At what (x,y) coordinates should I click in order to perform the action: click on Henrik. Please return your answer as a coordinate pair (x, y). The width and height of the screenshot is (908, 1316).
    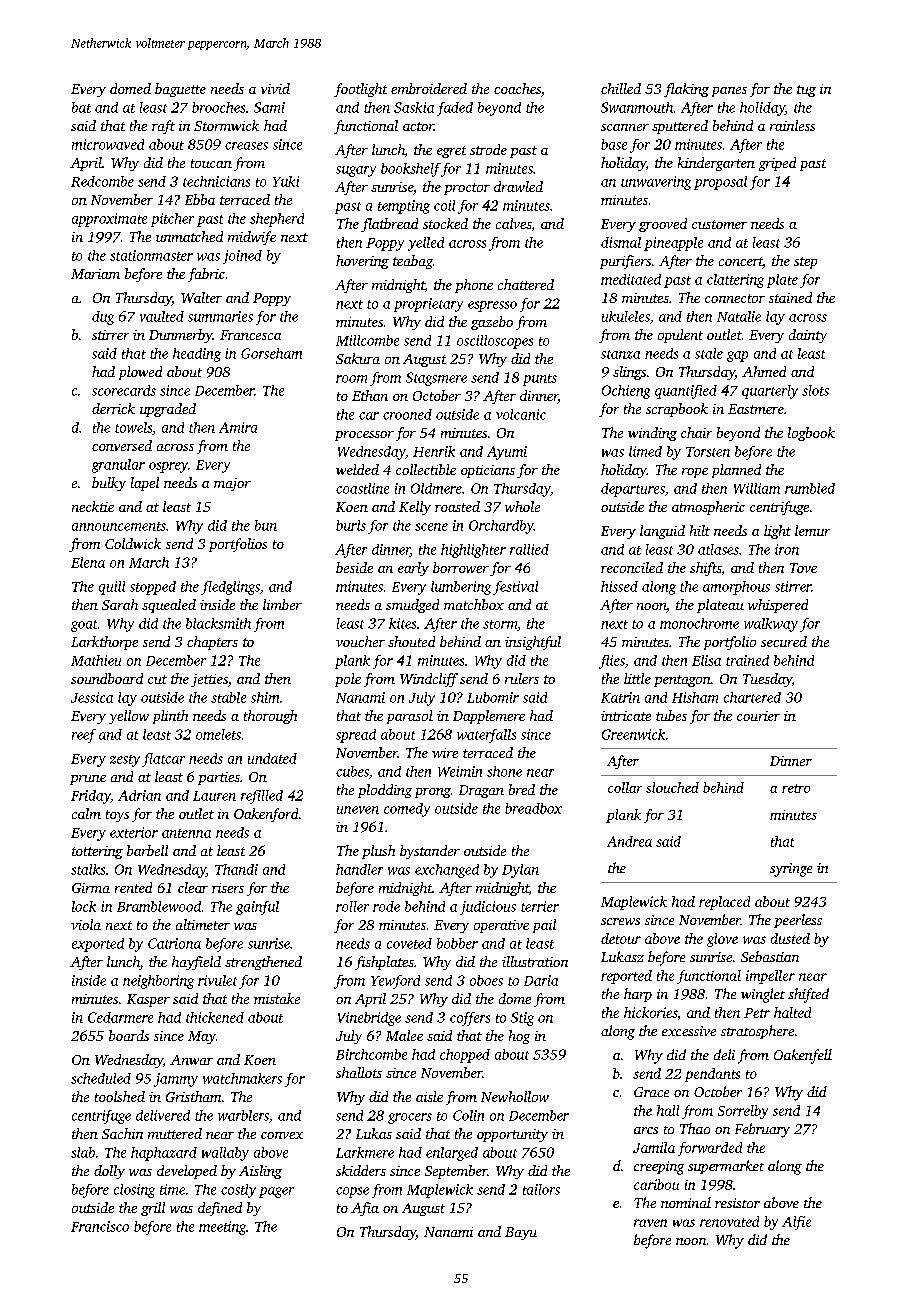
    Looking at the image, I should click on (434, 451).
